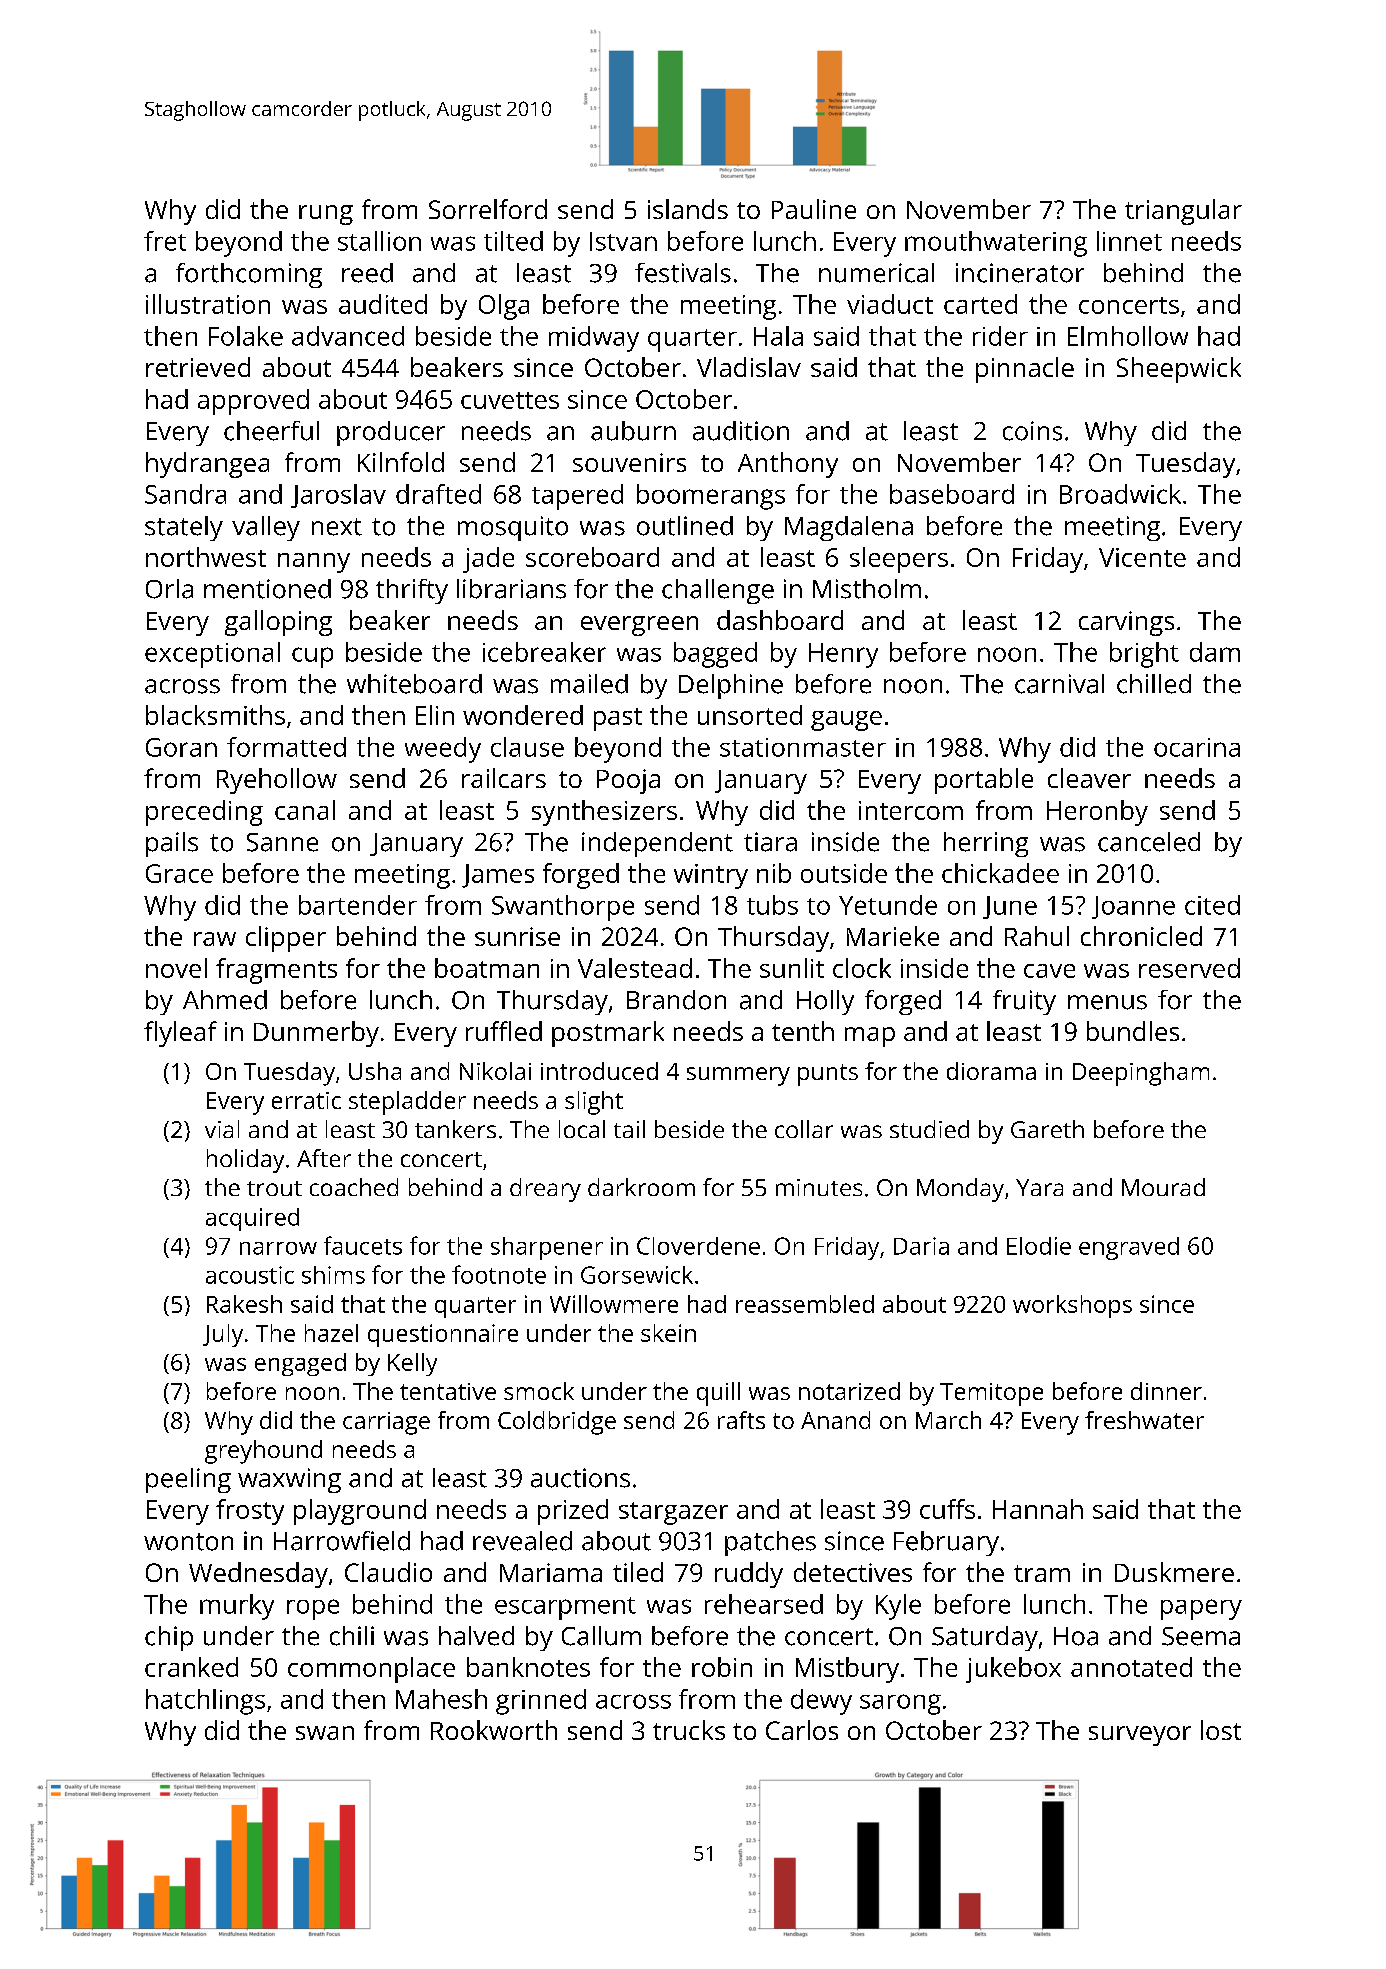  What do you see at coordinates (711, 876) in the page?
I see `wintry` at bounding box center [711, 876].
